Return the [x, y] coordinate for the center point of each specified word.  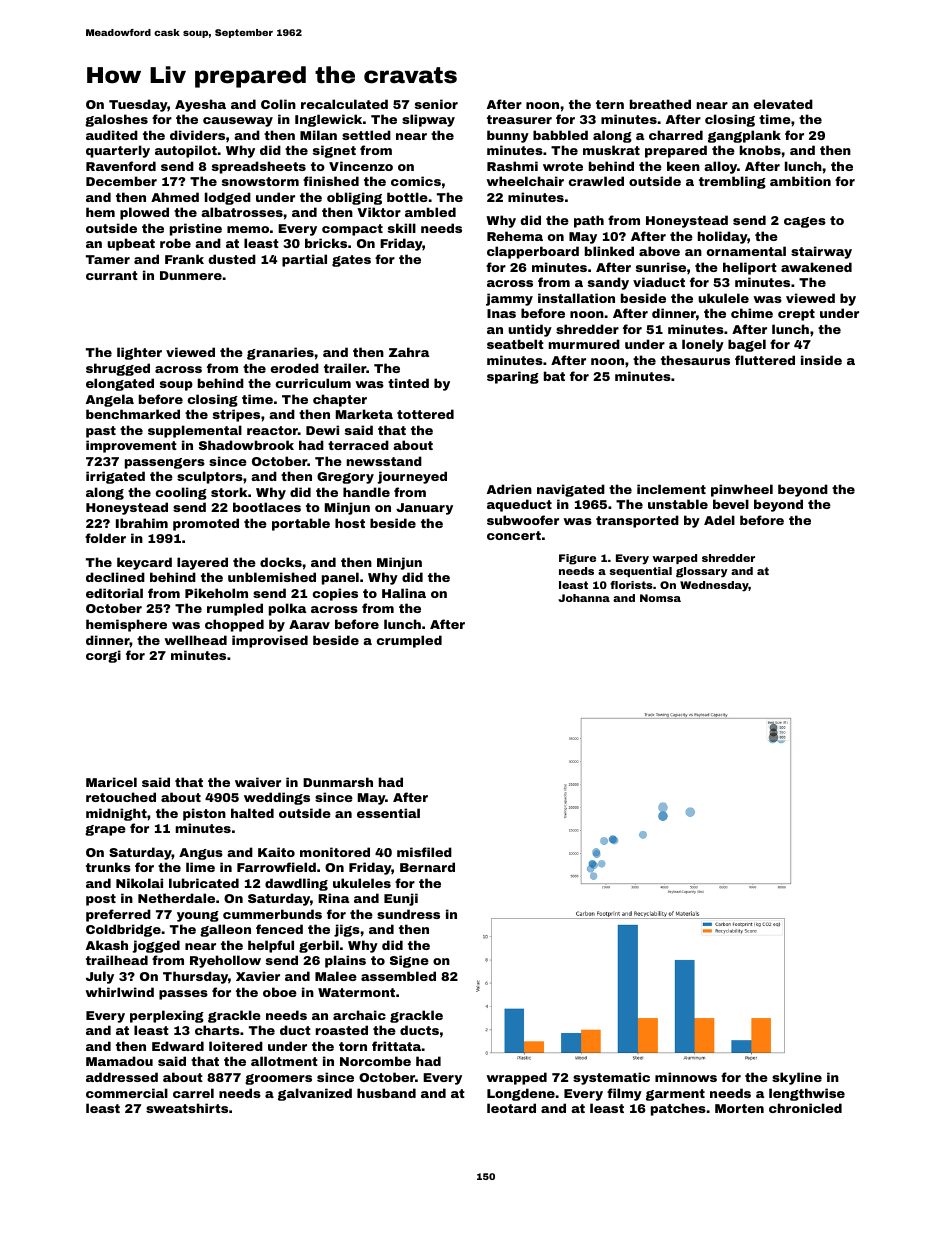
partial [304, 260]
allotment [284, 1061]
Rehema [515, 236]
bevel [731, 504]
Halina [404, 593]
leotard [511, 1108]
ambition [800, 181]
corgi [103, 656]
